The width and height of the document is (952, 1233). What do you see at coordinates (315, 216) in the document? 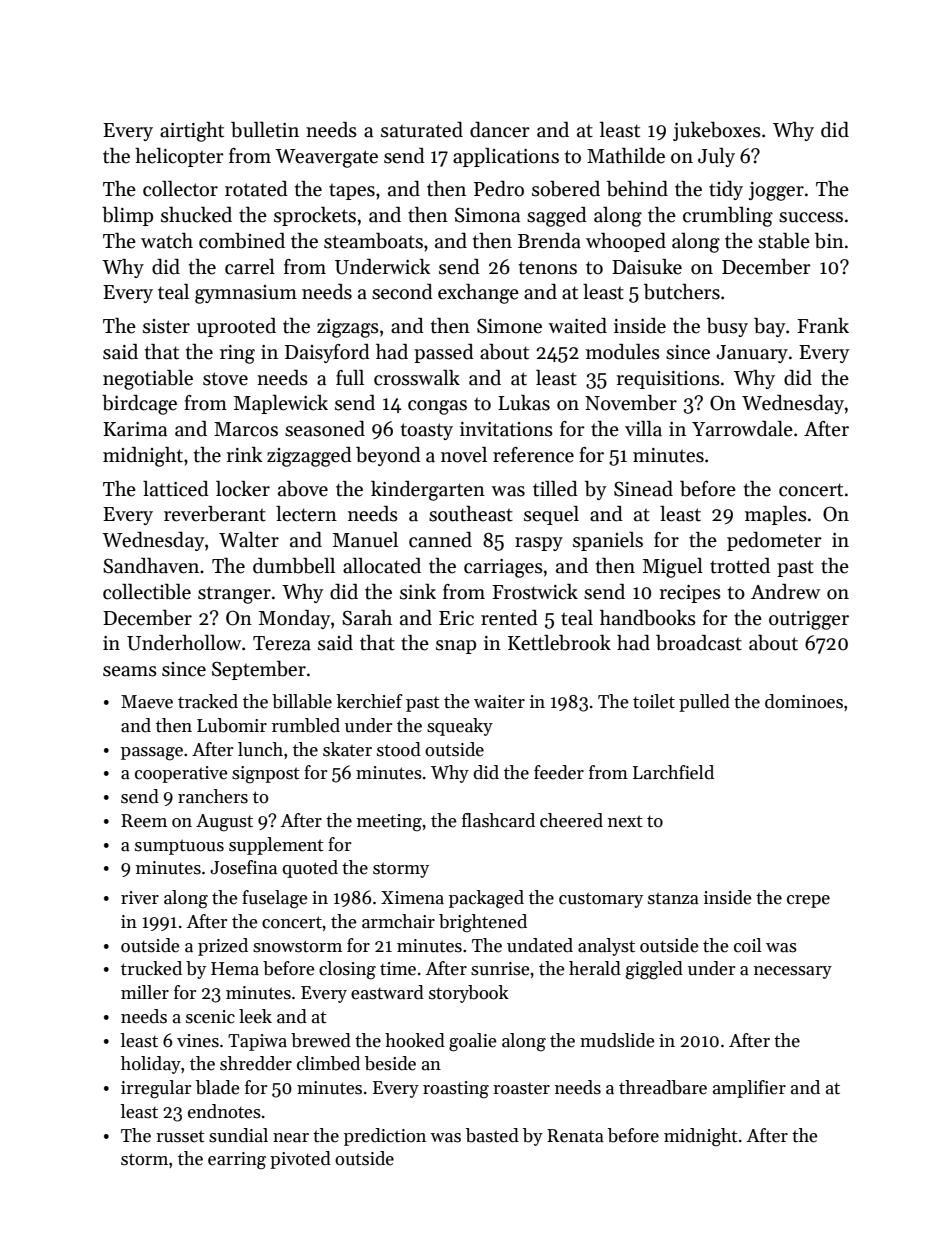
I see `sprockets` at bounding box center [315, 216].
